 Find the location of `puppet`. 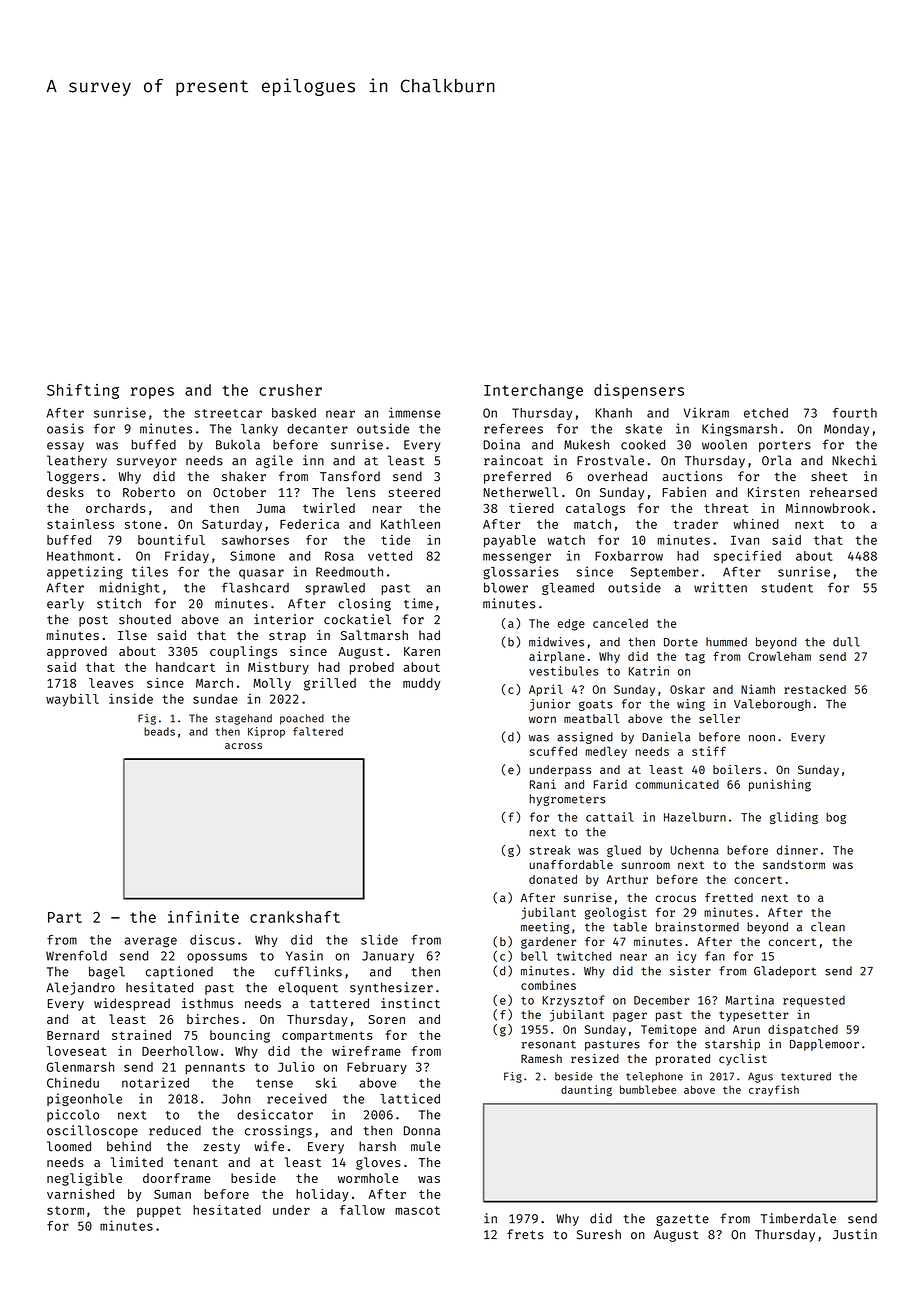

puppet is located at coordinates (159, 1212).
